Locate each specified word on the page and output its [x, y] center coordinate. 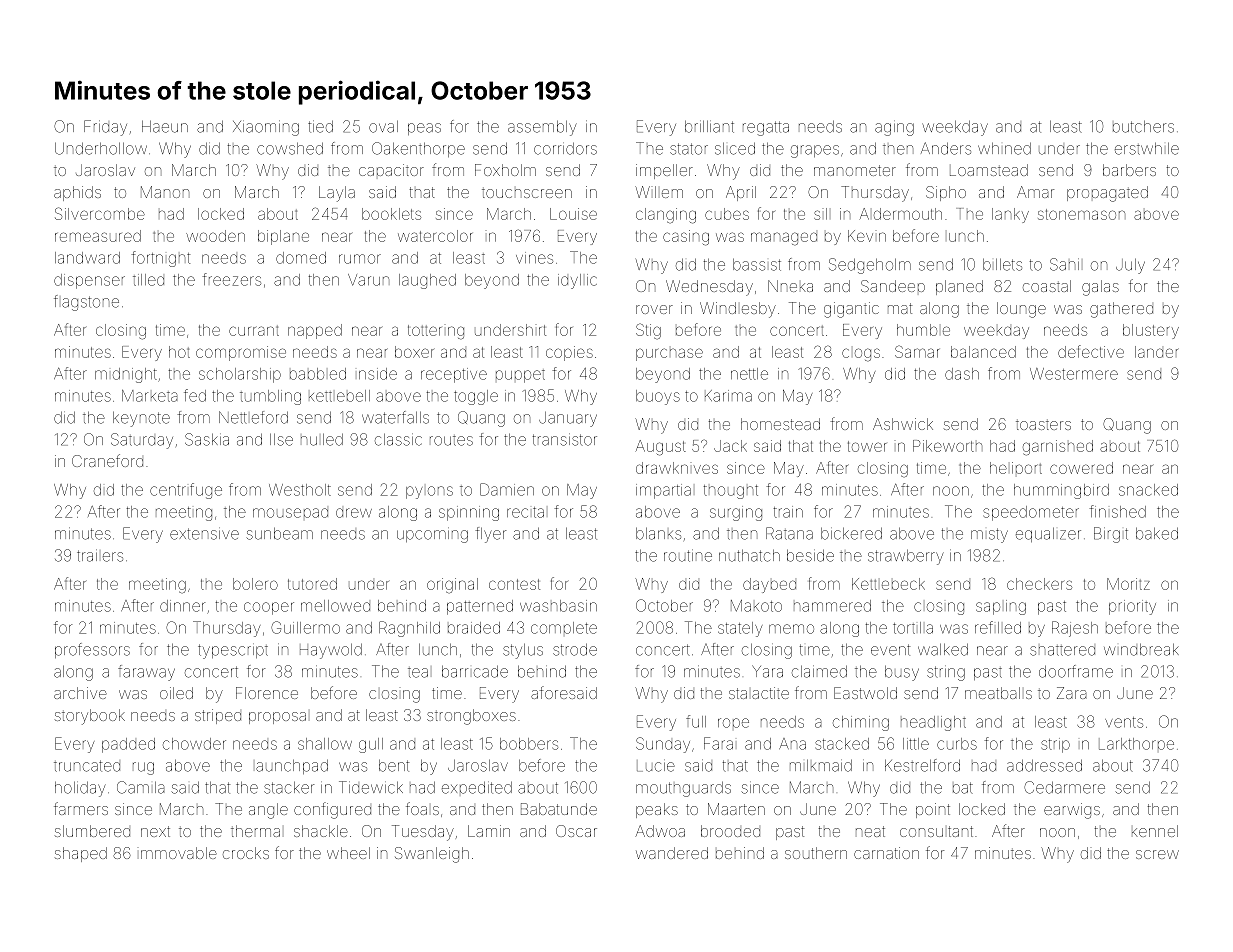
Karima [728, 396]
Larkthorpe [1136, 744]
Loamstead [989, 170]
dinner [182, 606]
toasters [1043, 424]
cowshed [290, 149]
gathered [1121, 310]
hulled [322, 440]
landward [87, 258]
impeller [664, 171]
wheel [348, 853]
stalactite [759, 693]
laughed [427, 281]
